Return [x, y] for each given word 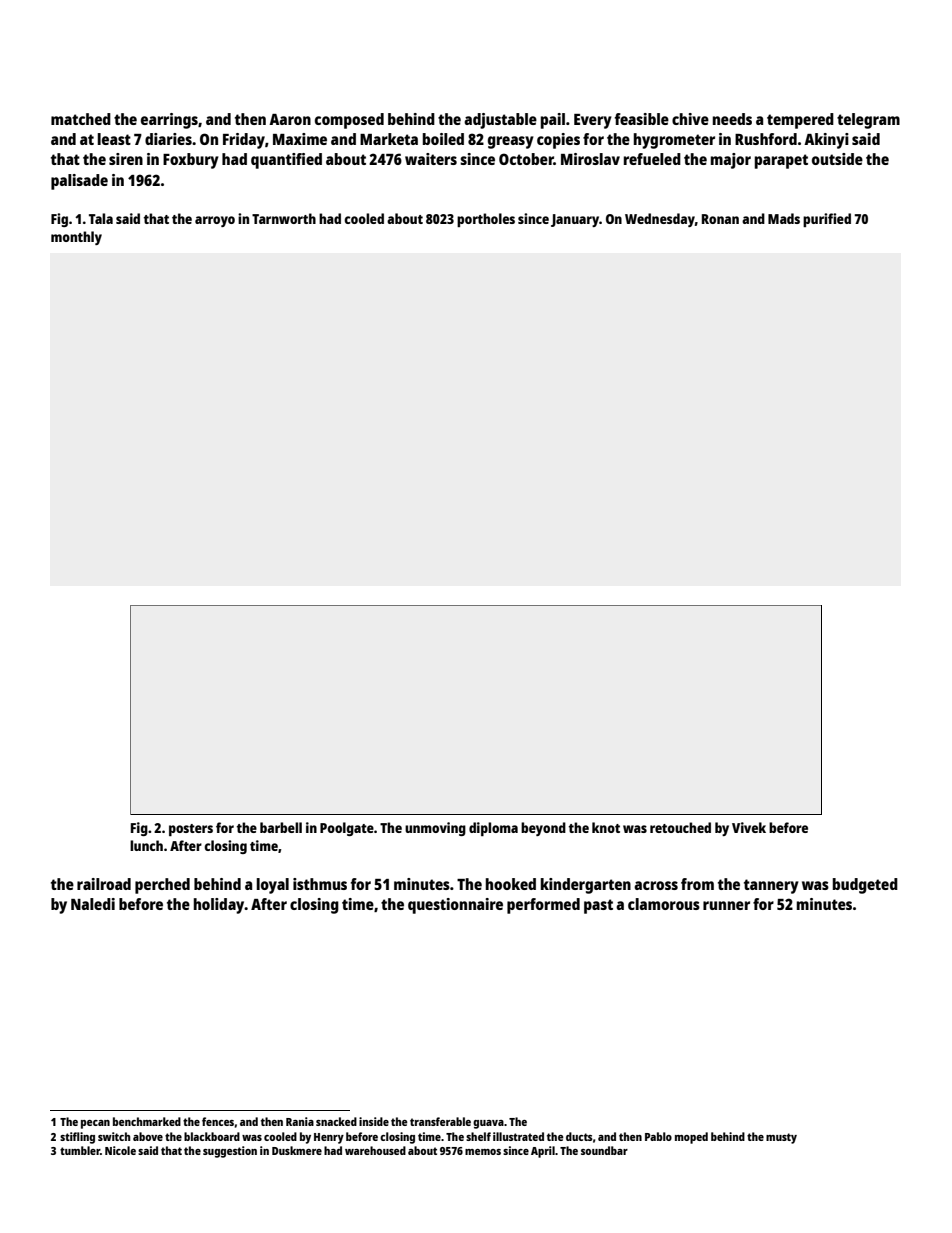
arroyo [215, 221]
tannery [771, 886]
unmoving [435, 829]
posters [191, 830]
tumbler [80, 1150]
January [575, 220]
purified [827, 220]
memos [483, 1152]
